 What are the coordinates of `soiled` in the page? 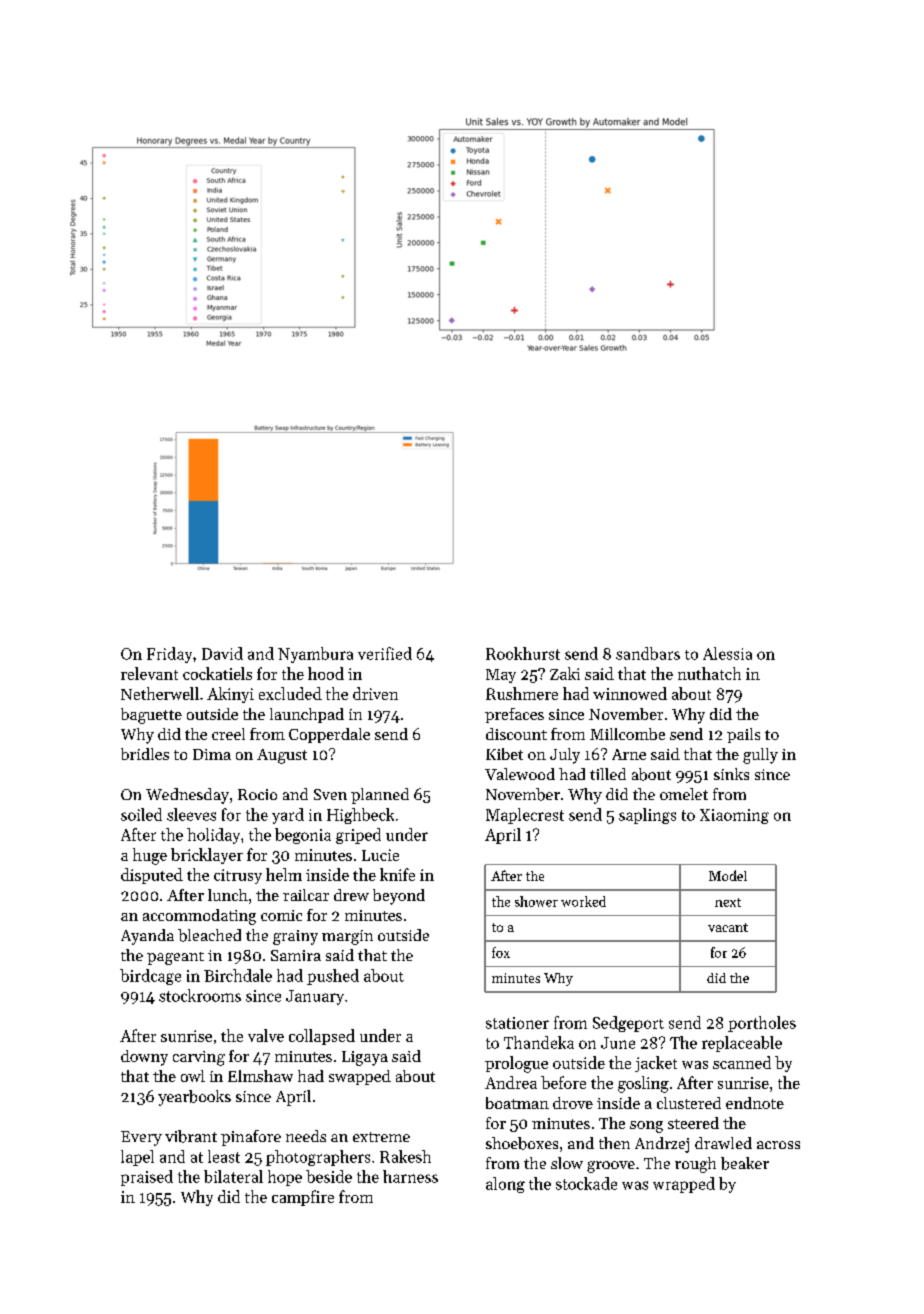 It's located at (141, 814).
